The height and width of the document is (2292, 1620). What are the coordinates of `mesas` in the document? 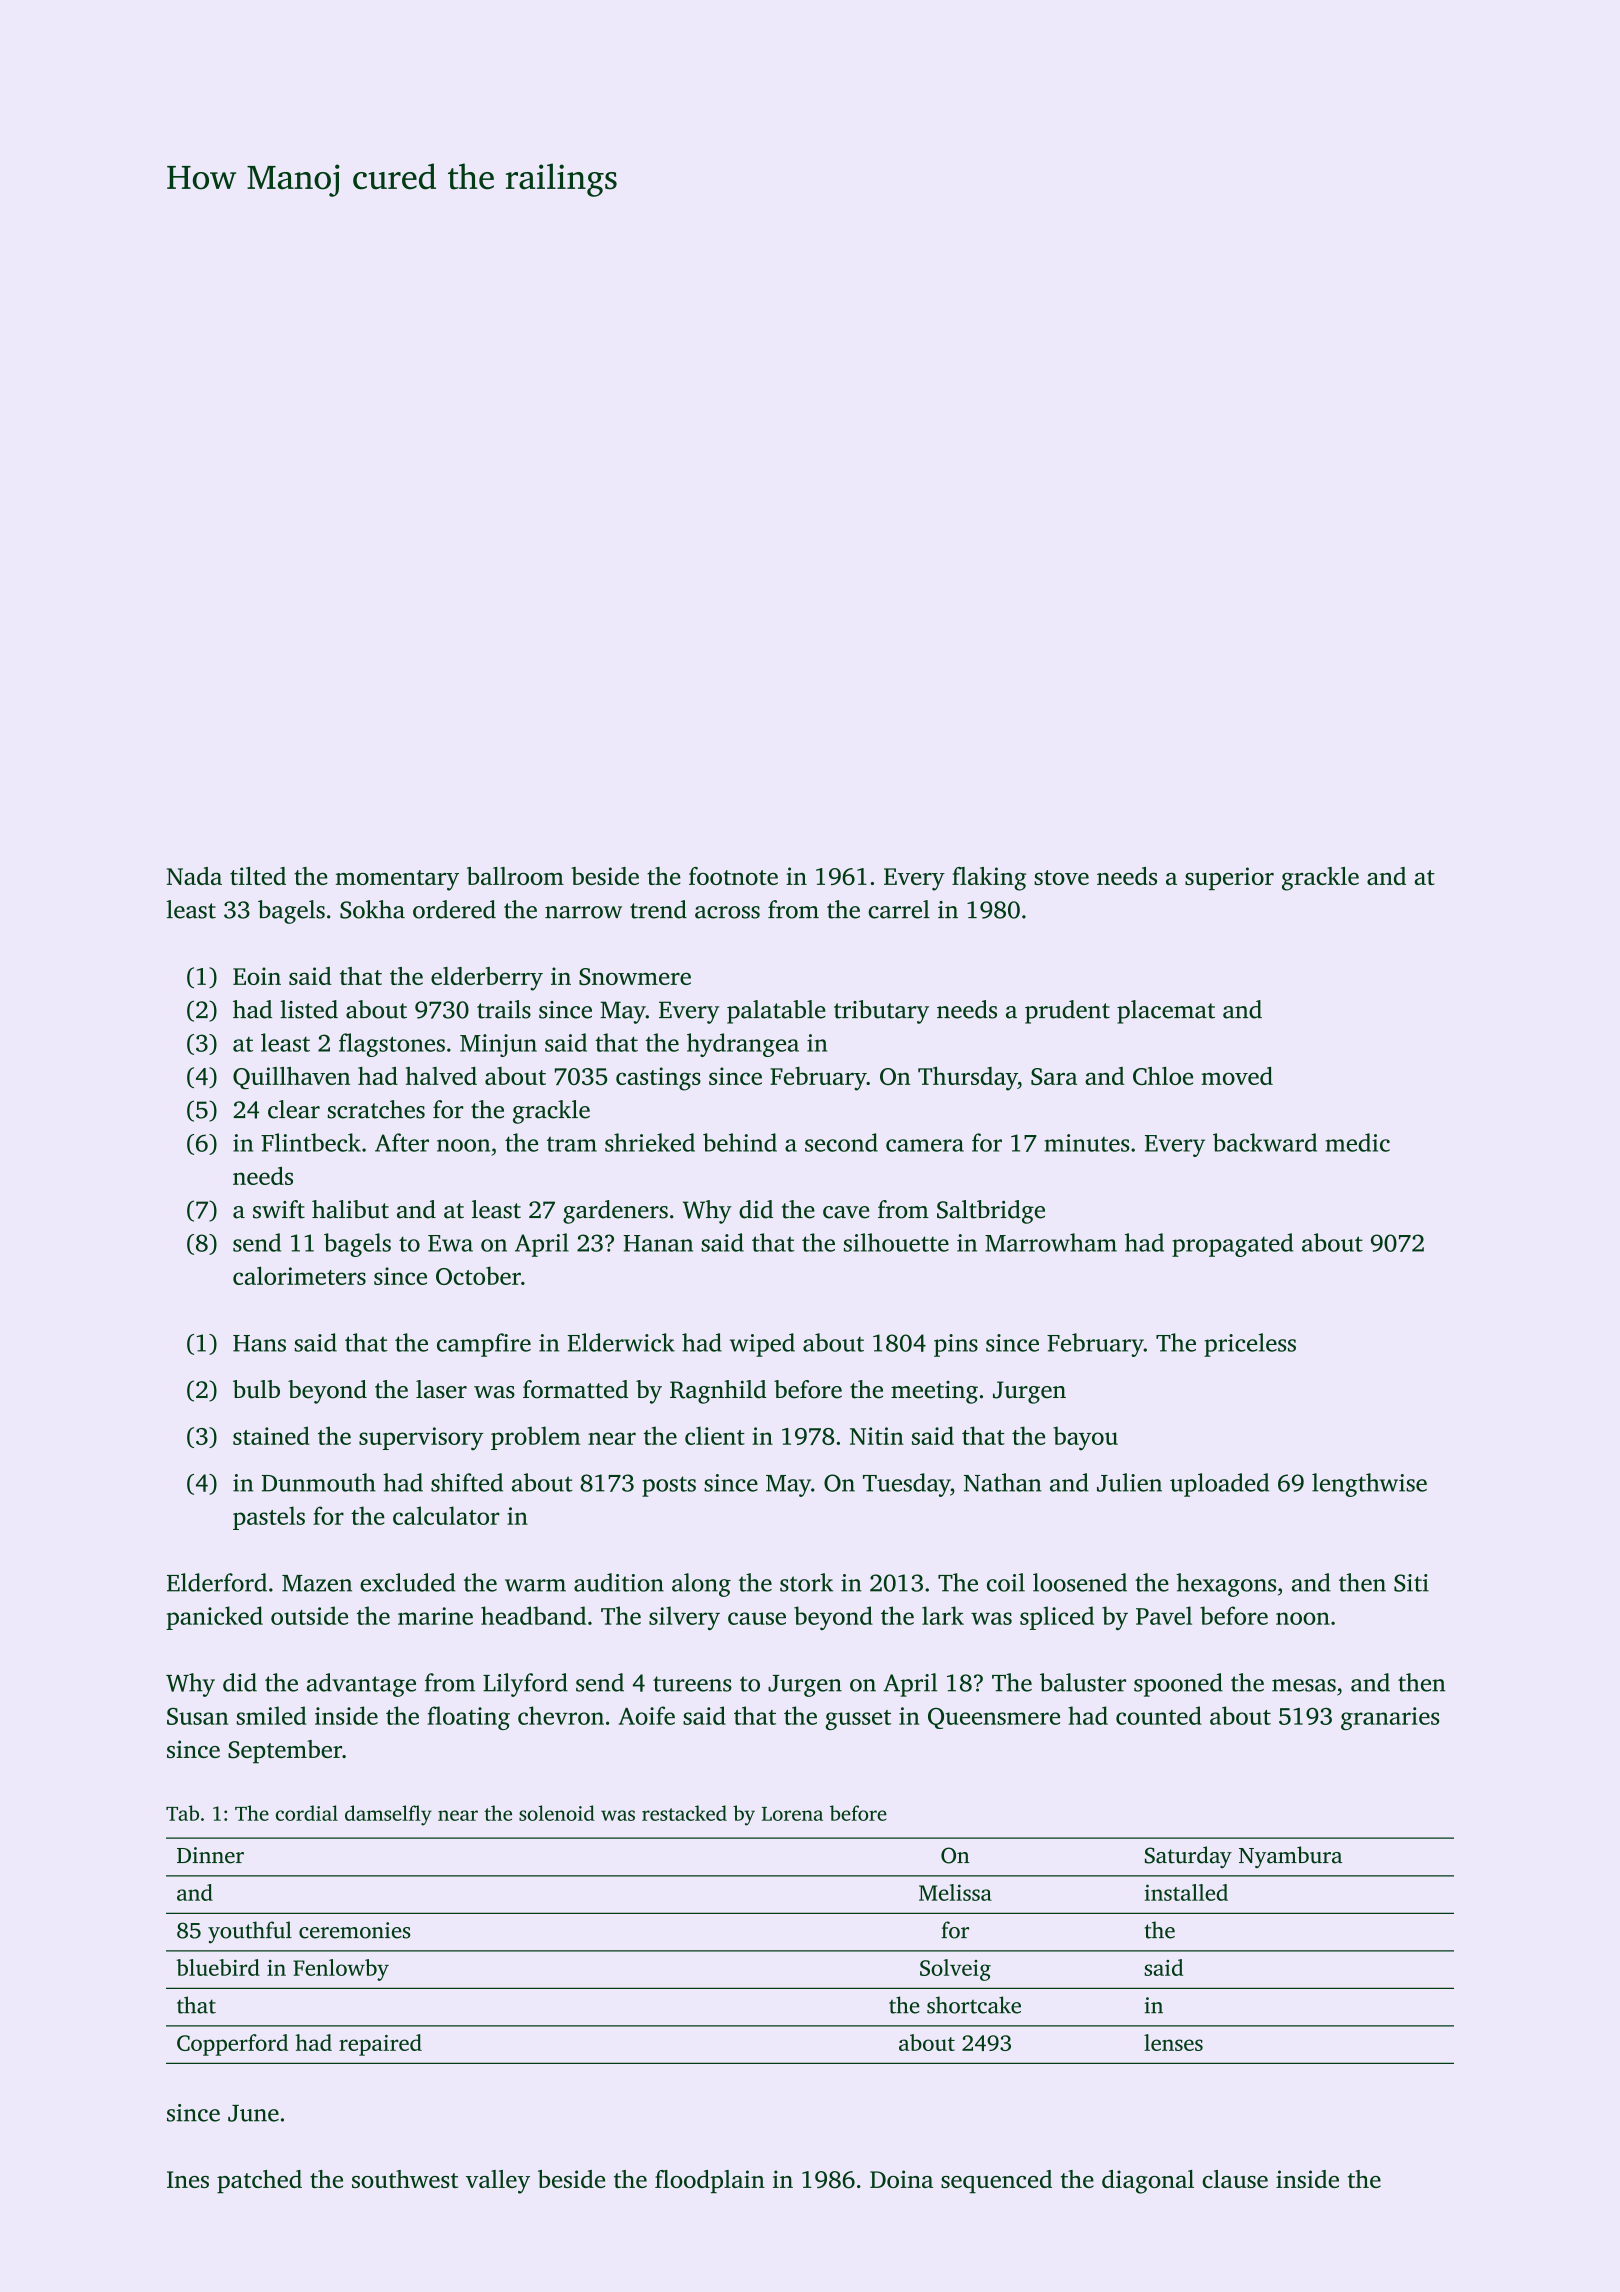 It's located at (1304, 1685).
